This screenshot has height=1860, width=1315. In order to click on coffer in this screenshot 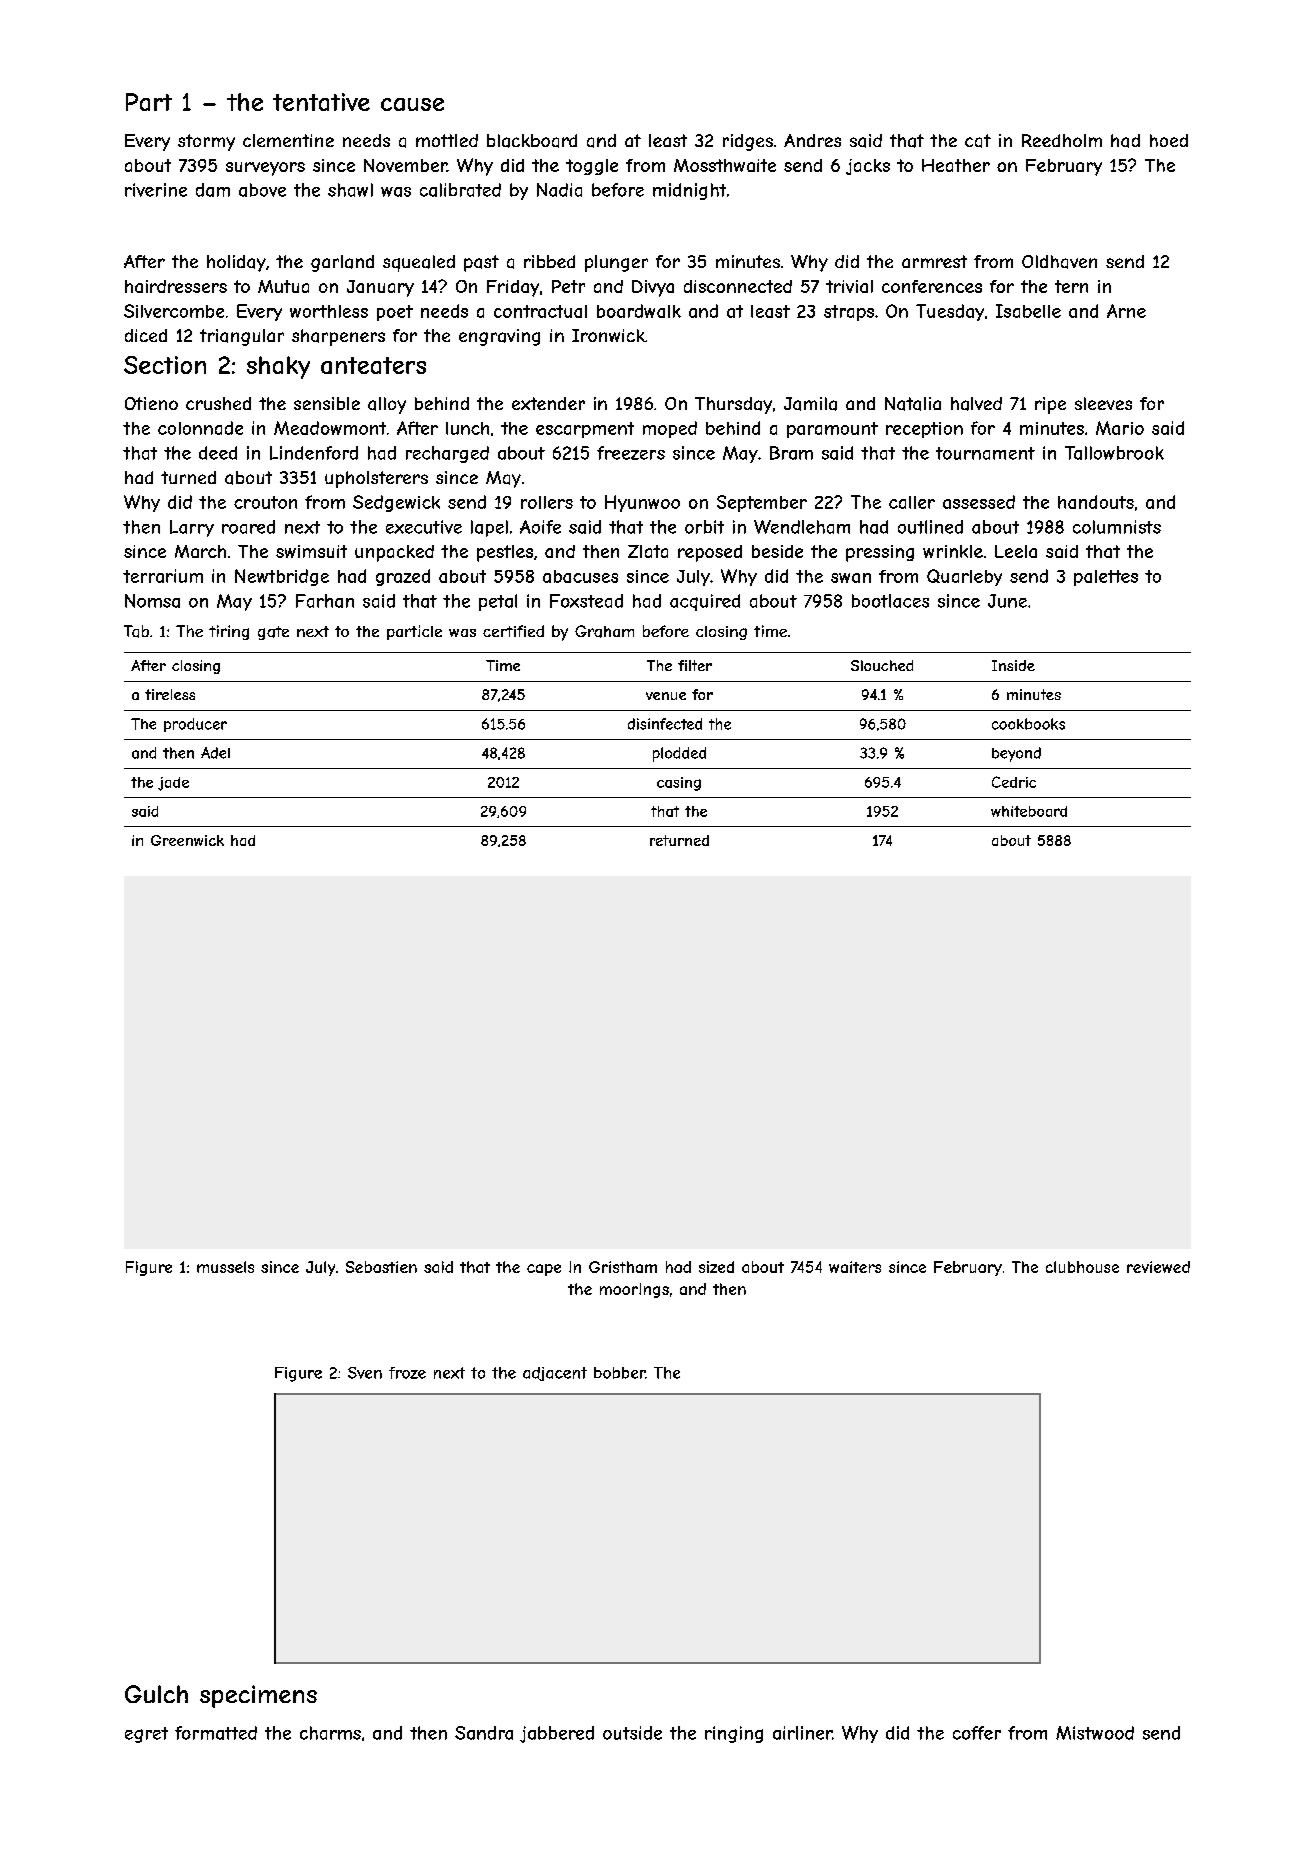, I will do `click(977, 1733)`.
